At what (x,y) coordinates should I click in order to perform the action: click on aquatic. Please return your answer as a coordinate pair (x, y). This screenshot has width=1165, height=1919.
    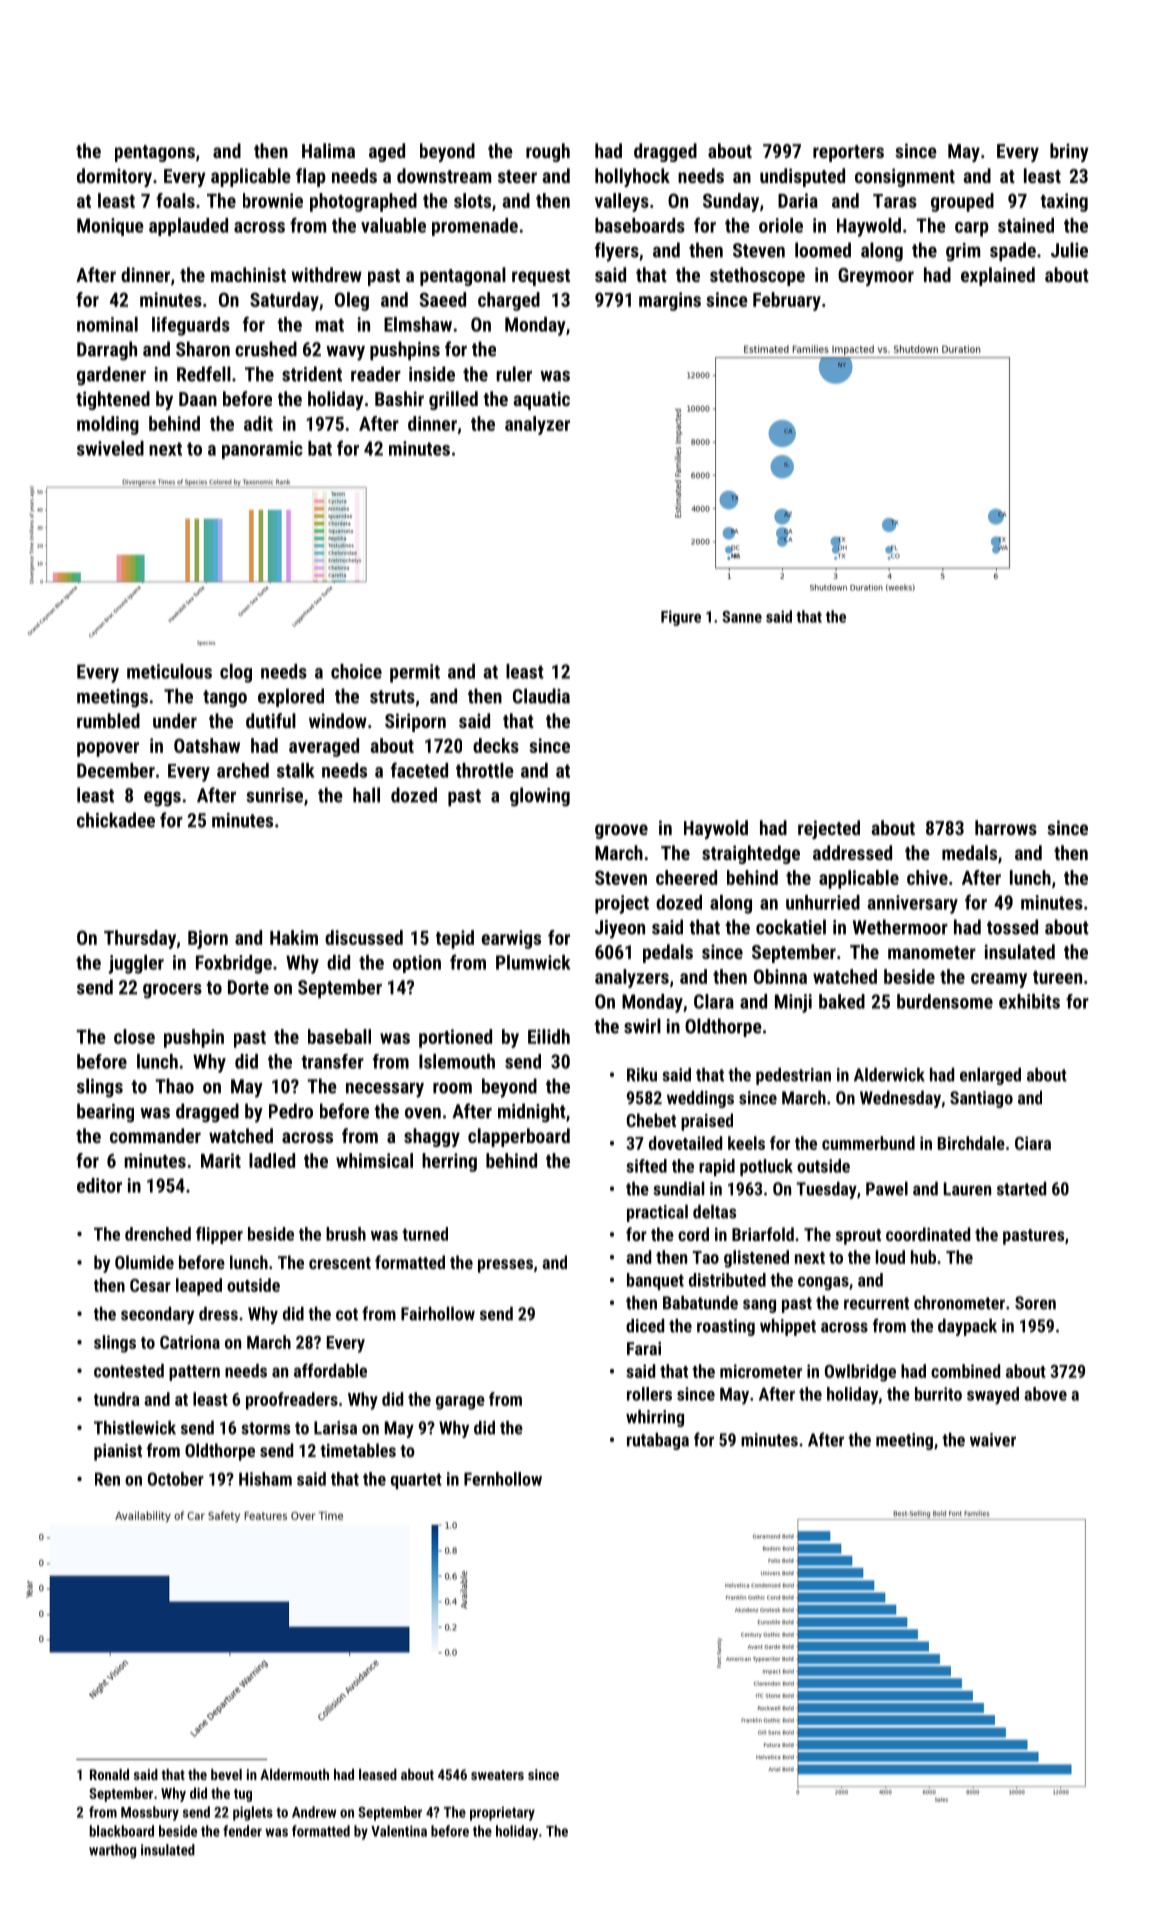
    Looking at the image, I should click on (541, 400).
